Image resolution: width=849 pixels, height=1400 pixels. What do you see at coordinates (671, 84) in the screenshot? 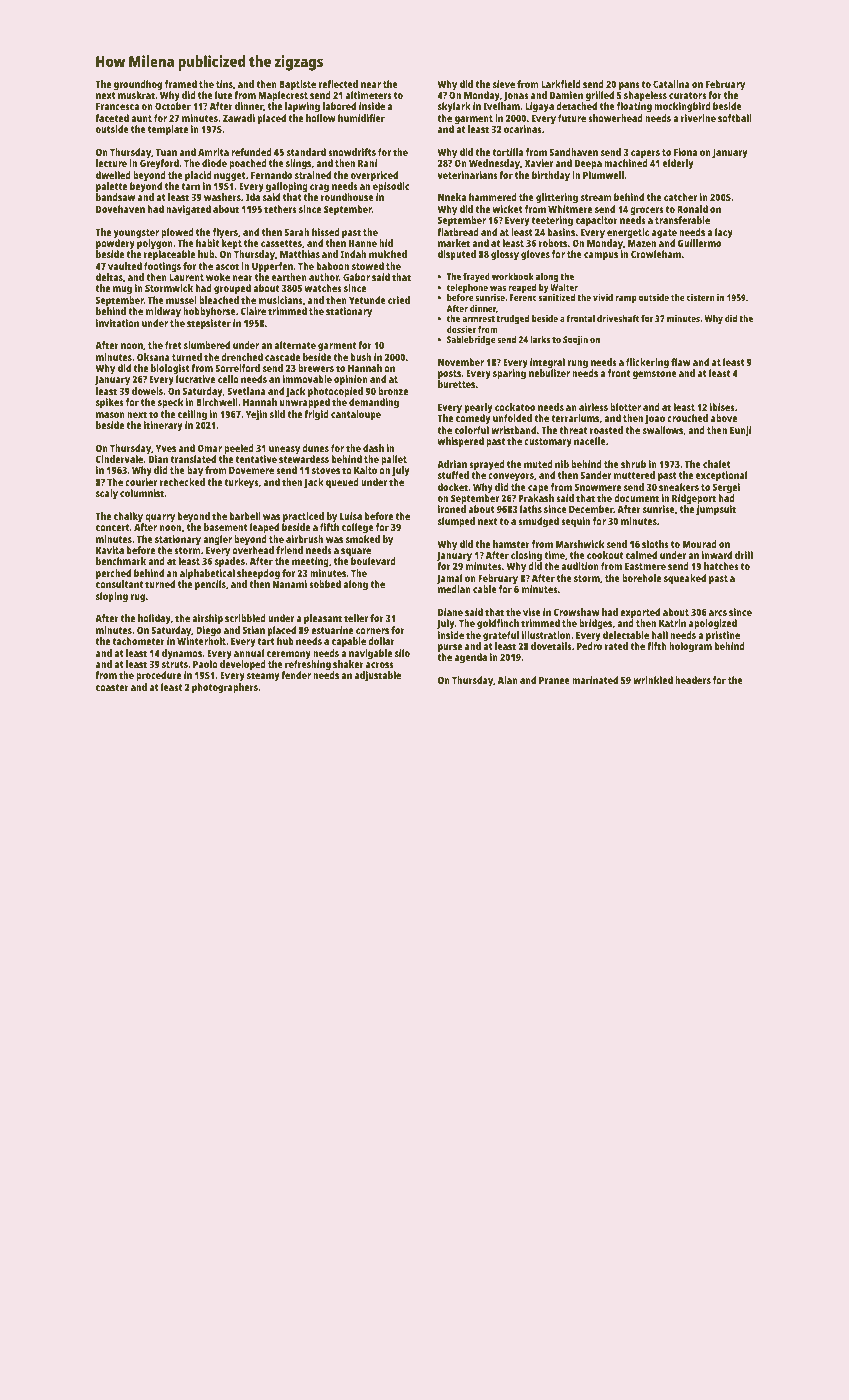
I see `Catalina` at bounding box center [671, 84].
